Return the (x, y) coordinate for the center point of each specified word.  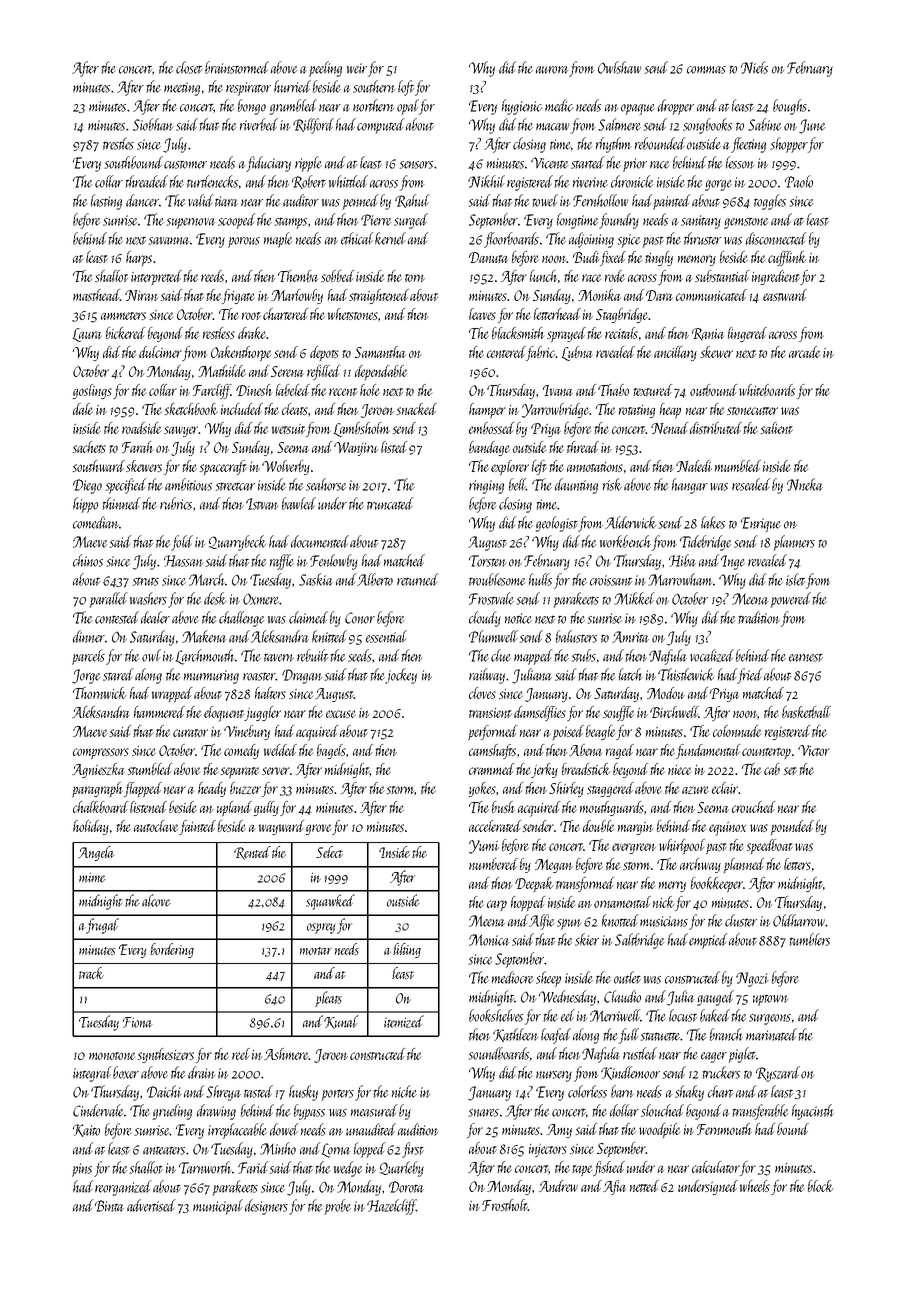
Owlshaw (619, 67)
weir (357, 68)
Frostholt (505, 1205)
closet (189, 67)
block (821, 1186)
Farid (253, 1167)
